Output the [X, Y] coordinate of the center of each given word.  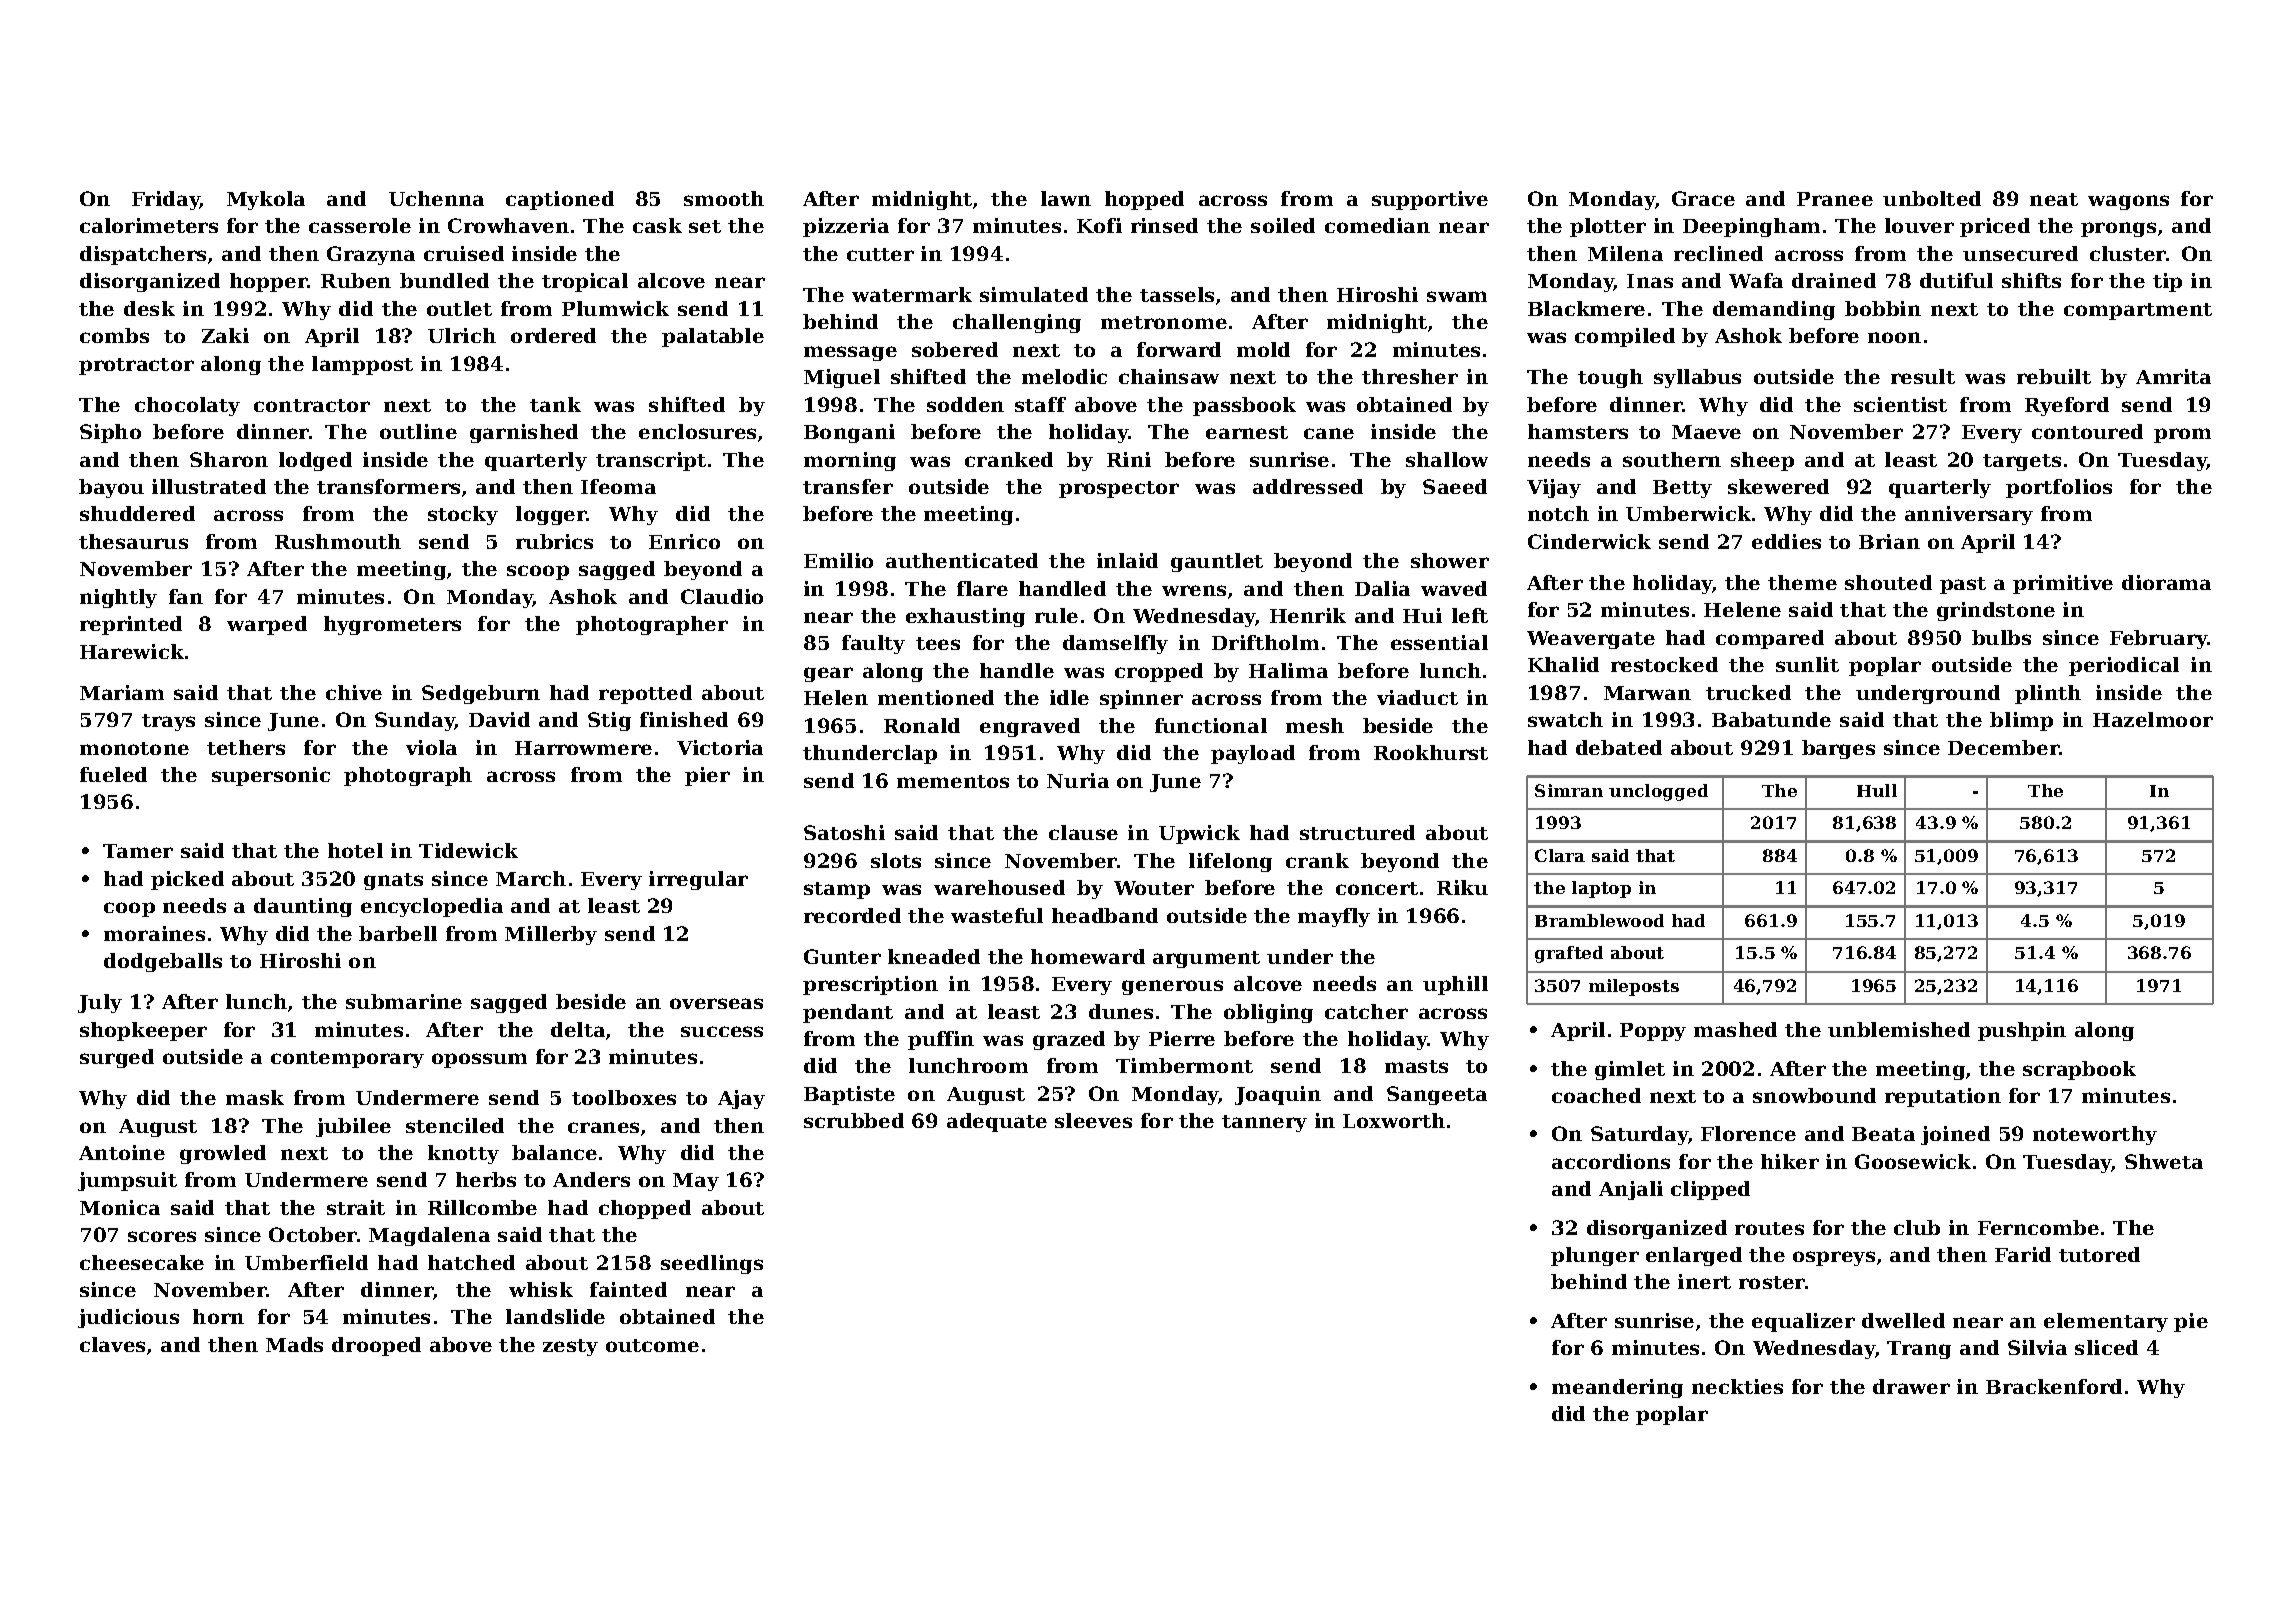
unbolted [1932, 198]
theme [1802, 582]
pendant [848, 1013]
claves [112, 1344]
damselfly [1115, 644]
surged [117, 1058]
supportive [1430, 200]
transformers [388, 486]
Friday [166, 200]
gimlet [1630, 1070]
